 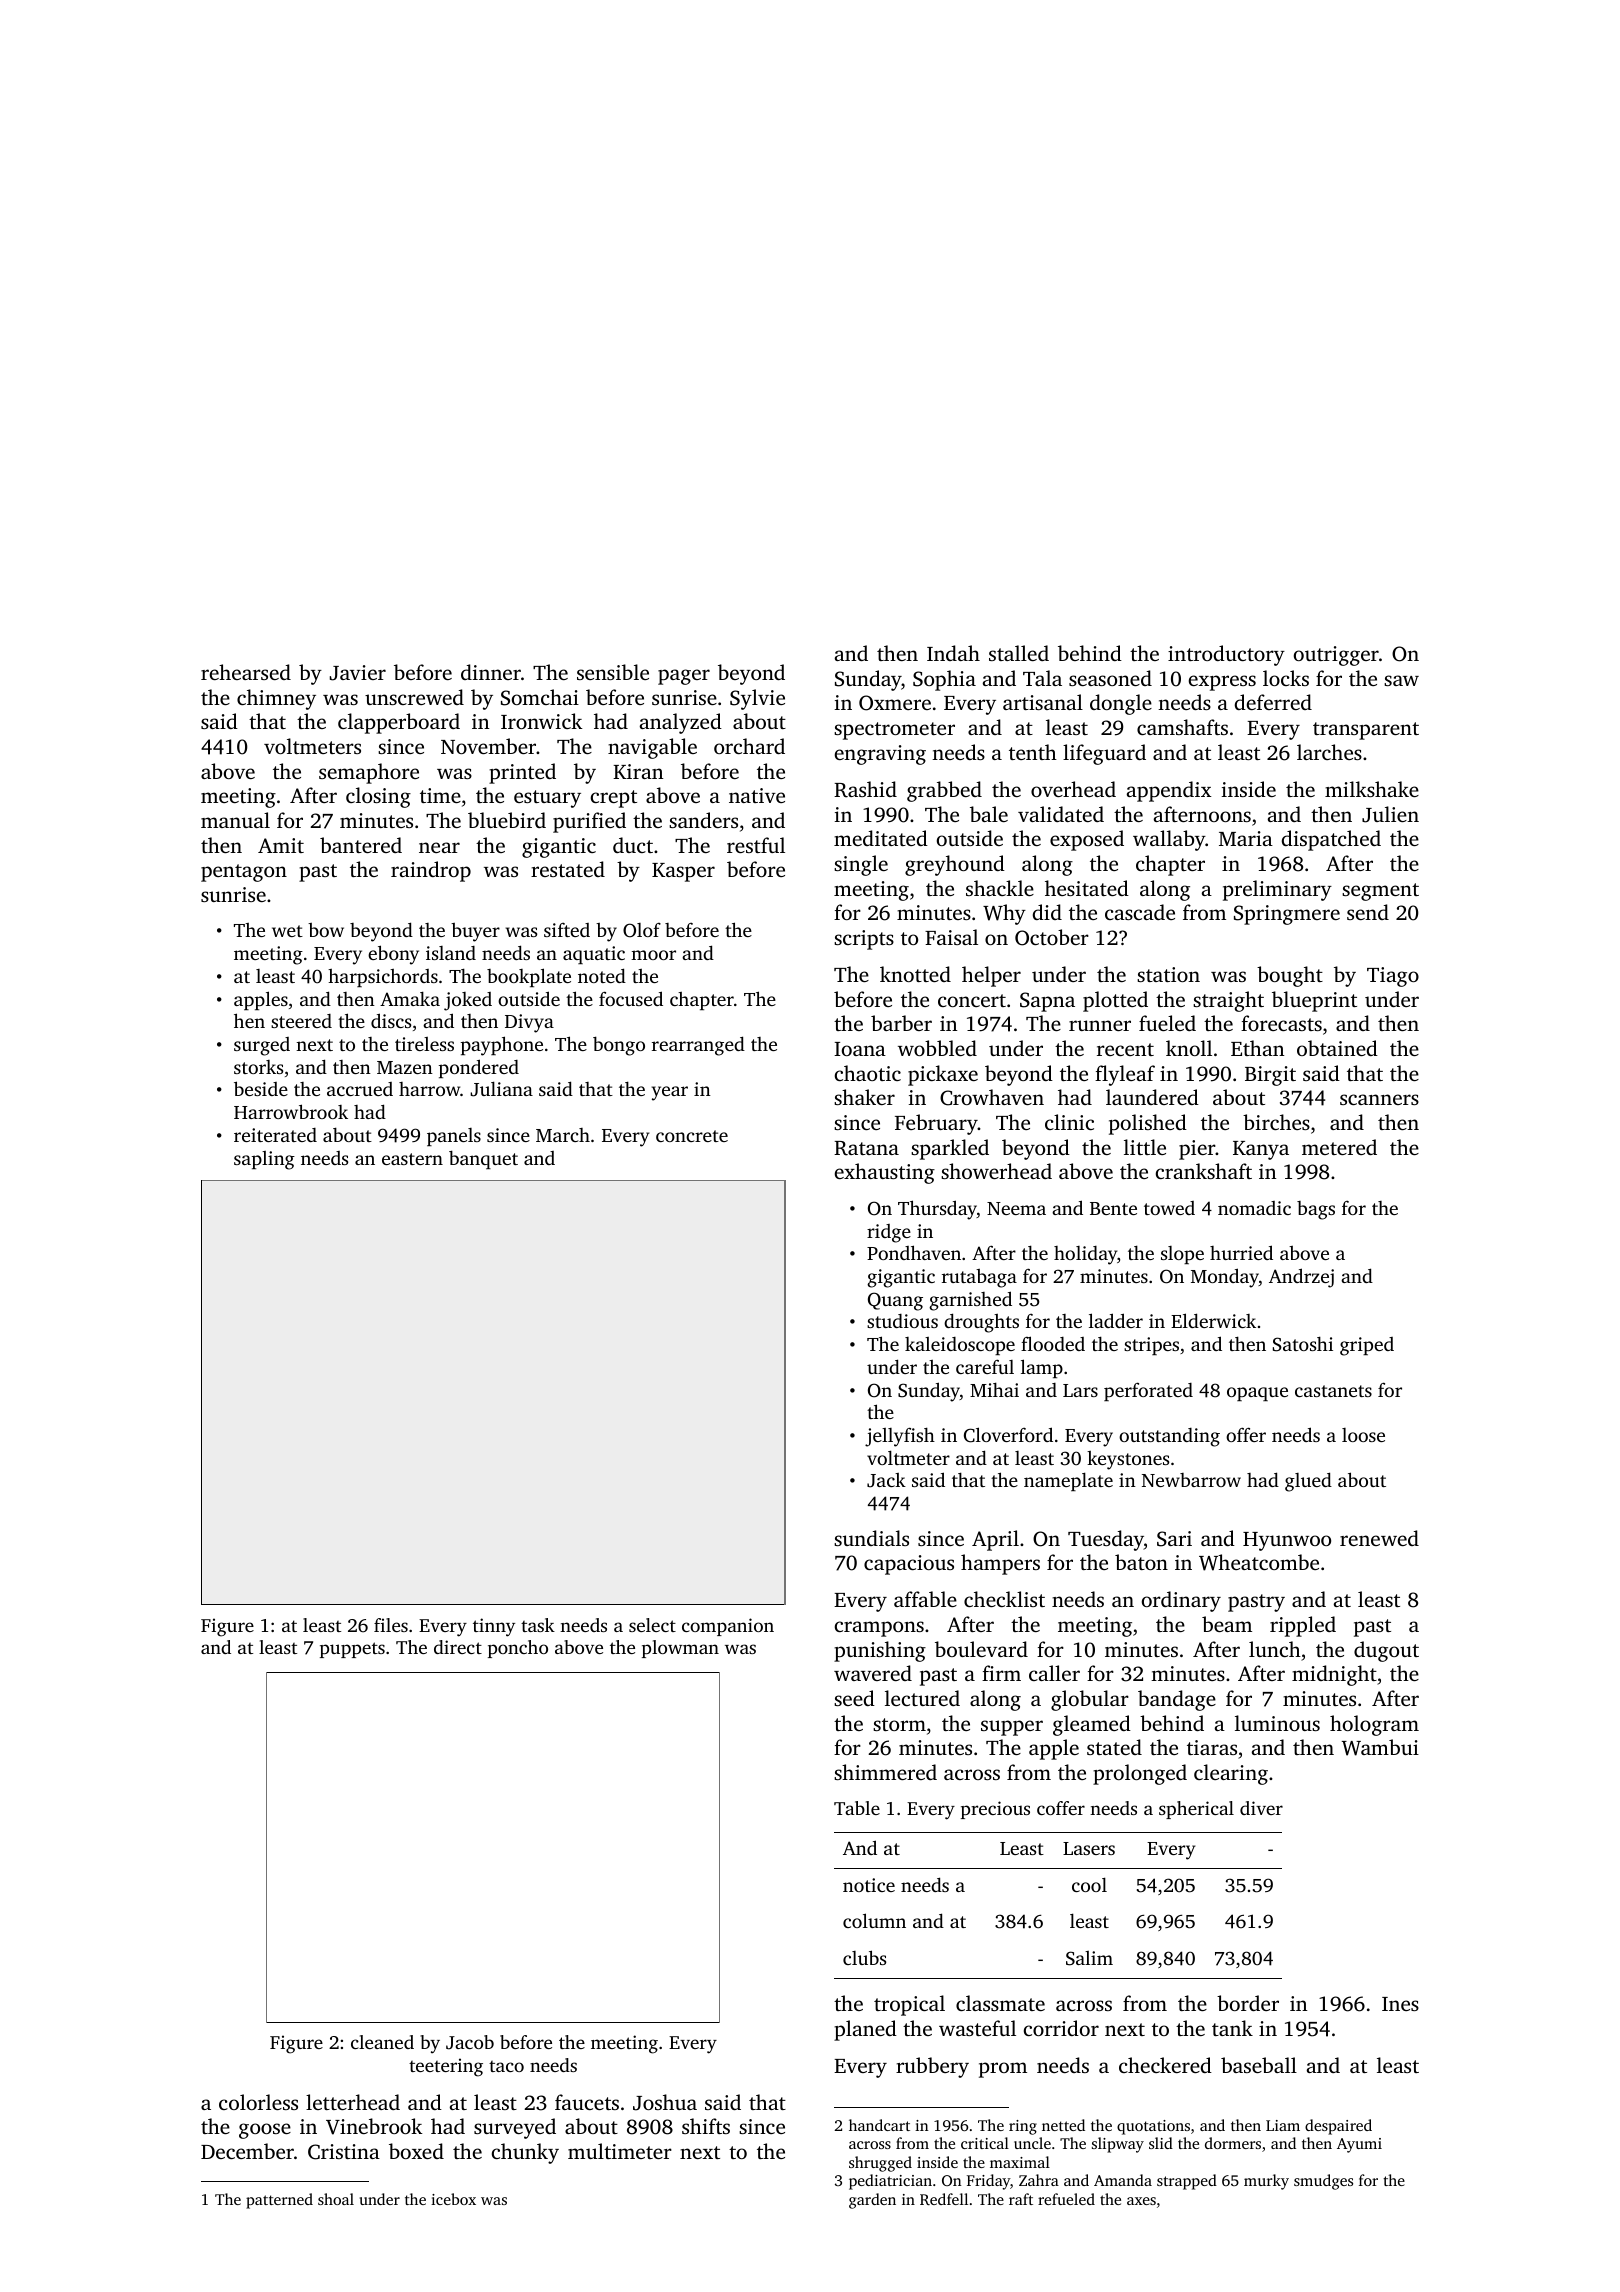 I want to click on Maria, so click(x=1246, y=838).
